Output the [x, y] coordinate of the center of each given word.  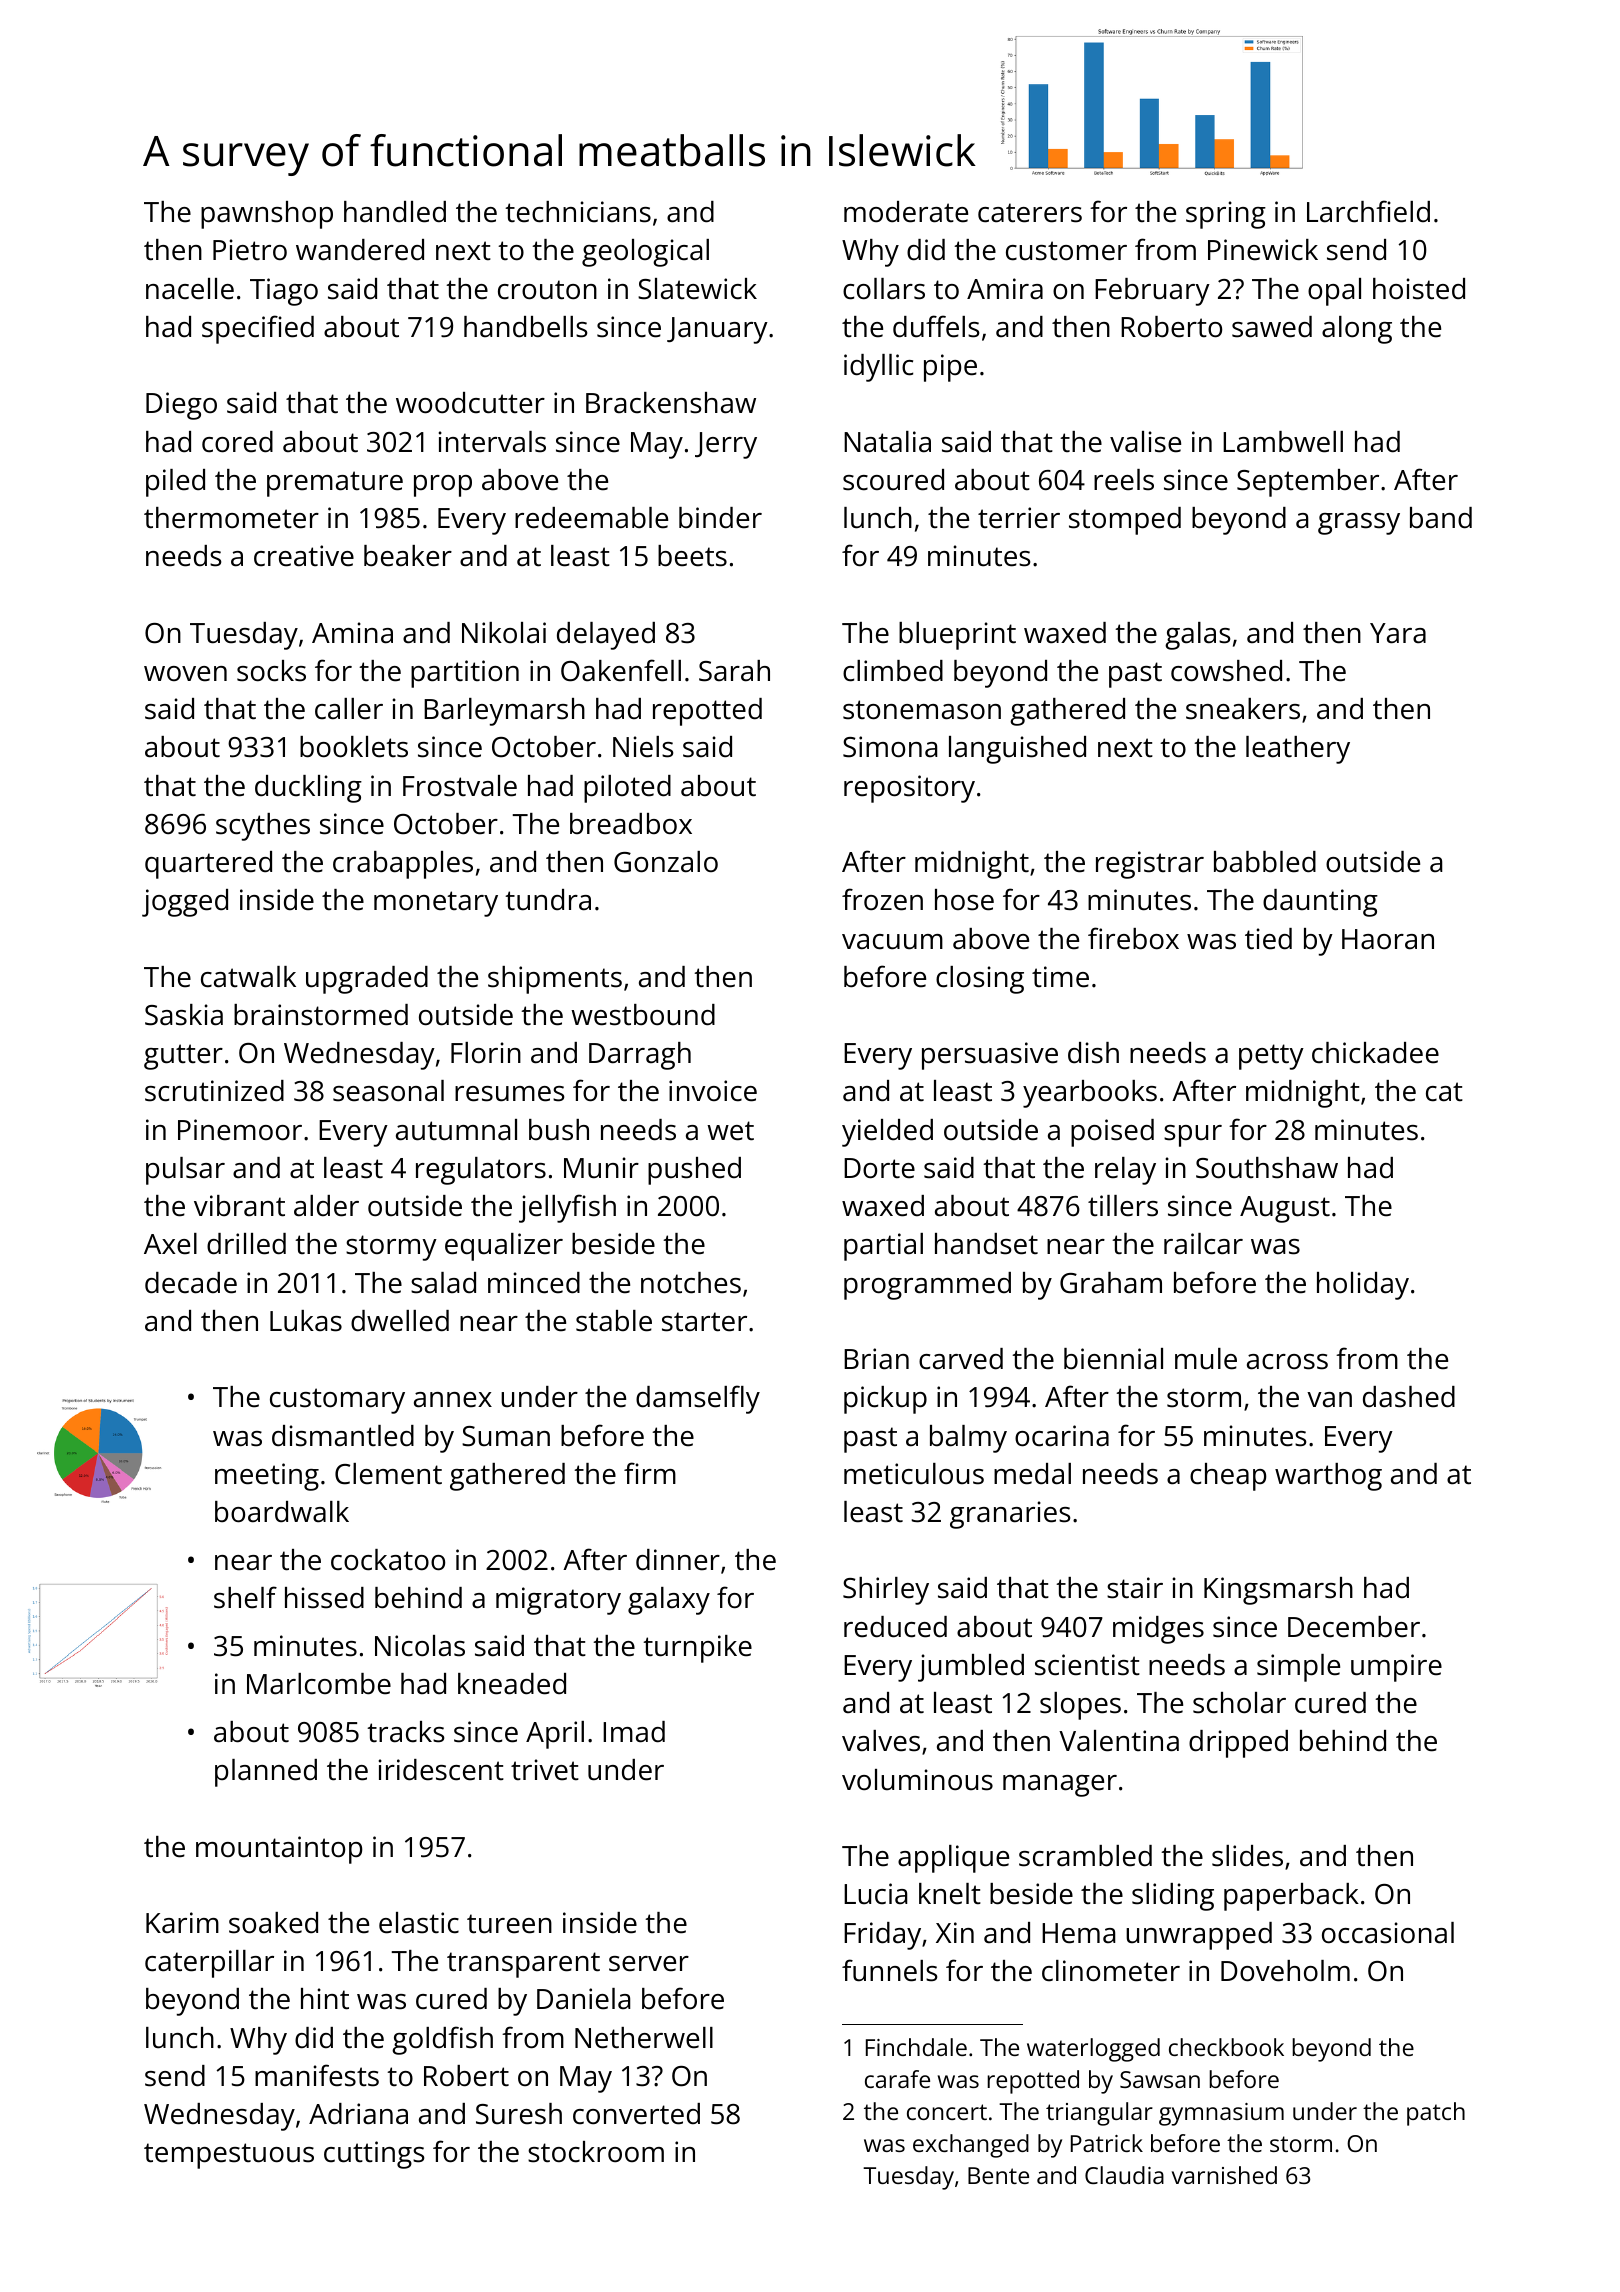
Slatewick [697, 289]
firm [650, 1473]
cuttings [374, 2155]
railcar [1203, 1244]
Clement [388, 1474]
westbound [643, 1015]
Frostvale [460, 786]
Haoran [1388, 939]
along [1357, 330]
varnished [1224, 2175]
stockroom [596, 2152]
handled [395, 212]
